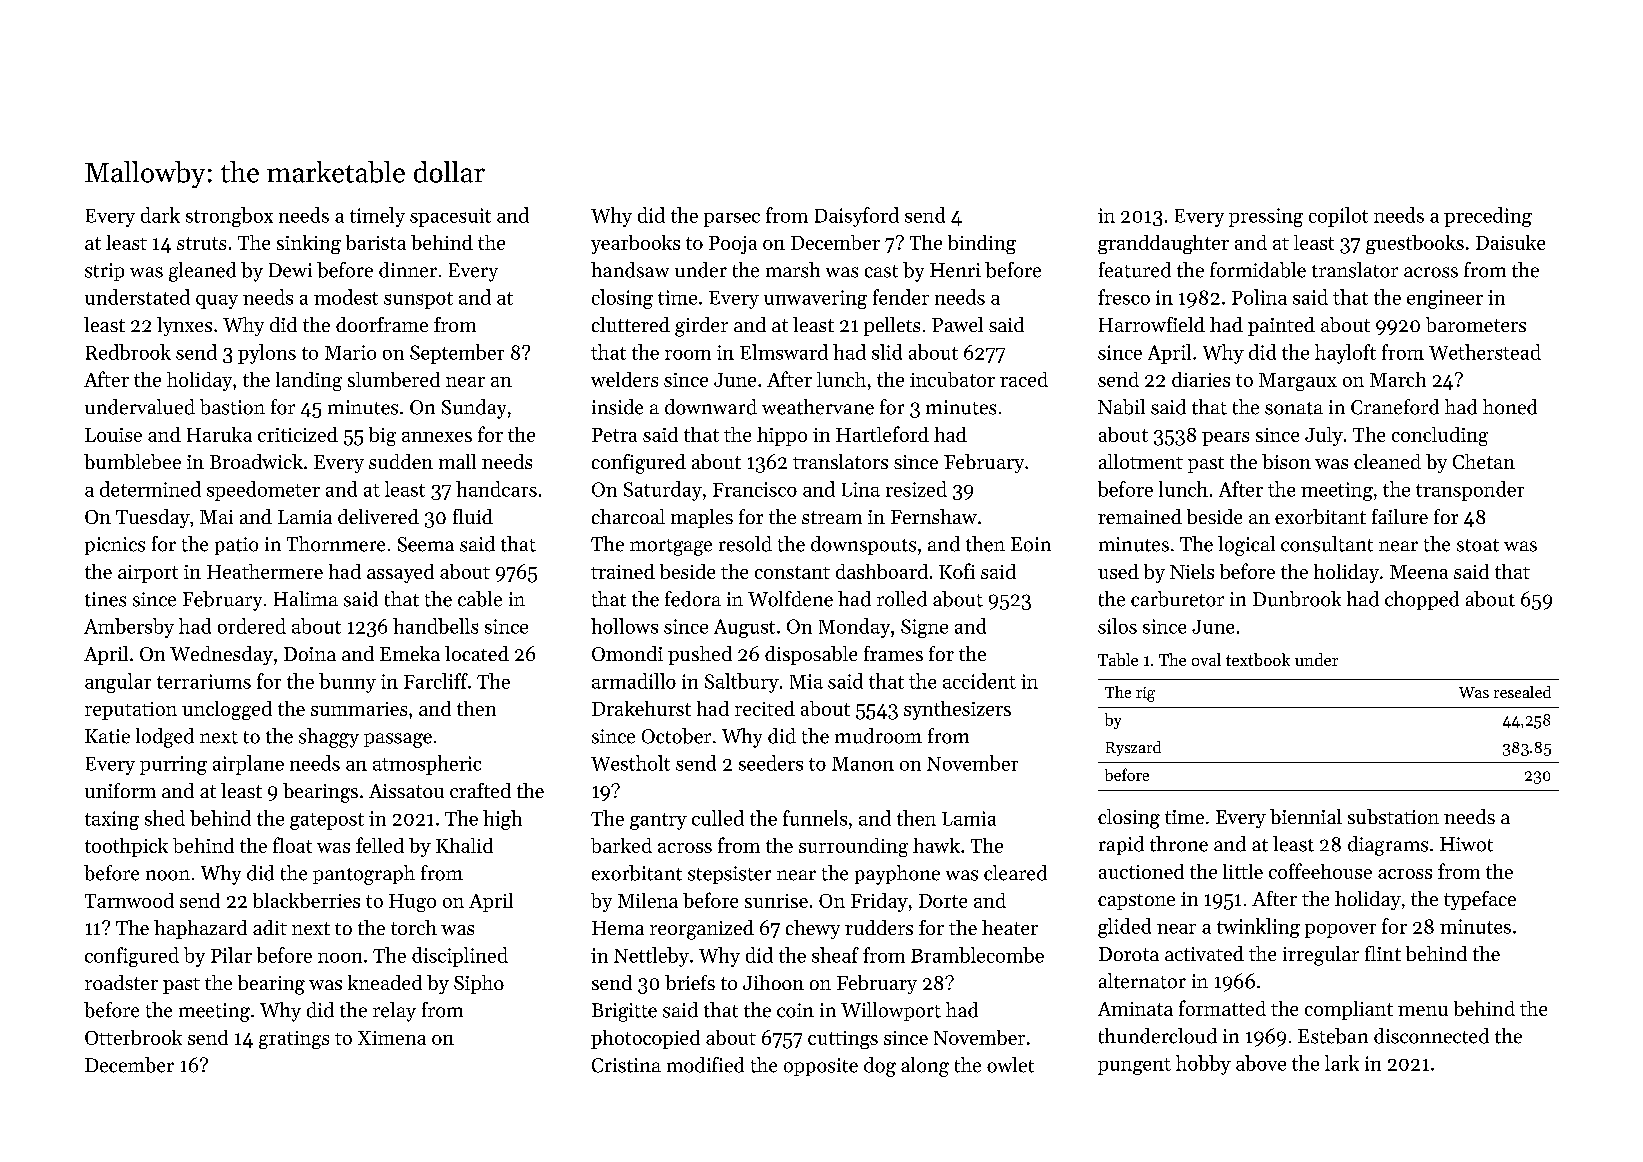 The height and width of the screenshot is (1162, 1643). What do you see at coordinates (232, 407) in the screenshot?
I see `bastion` at bounding box center [232, 407].
